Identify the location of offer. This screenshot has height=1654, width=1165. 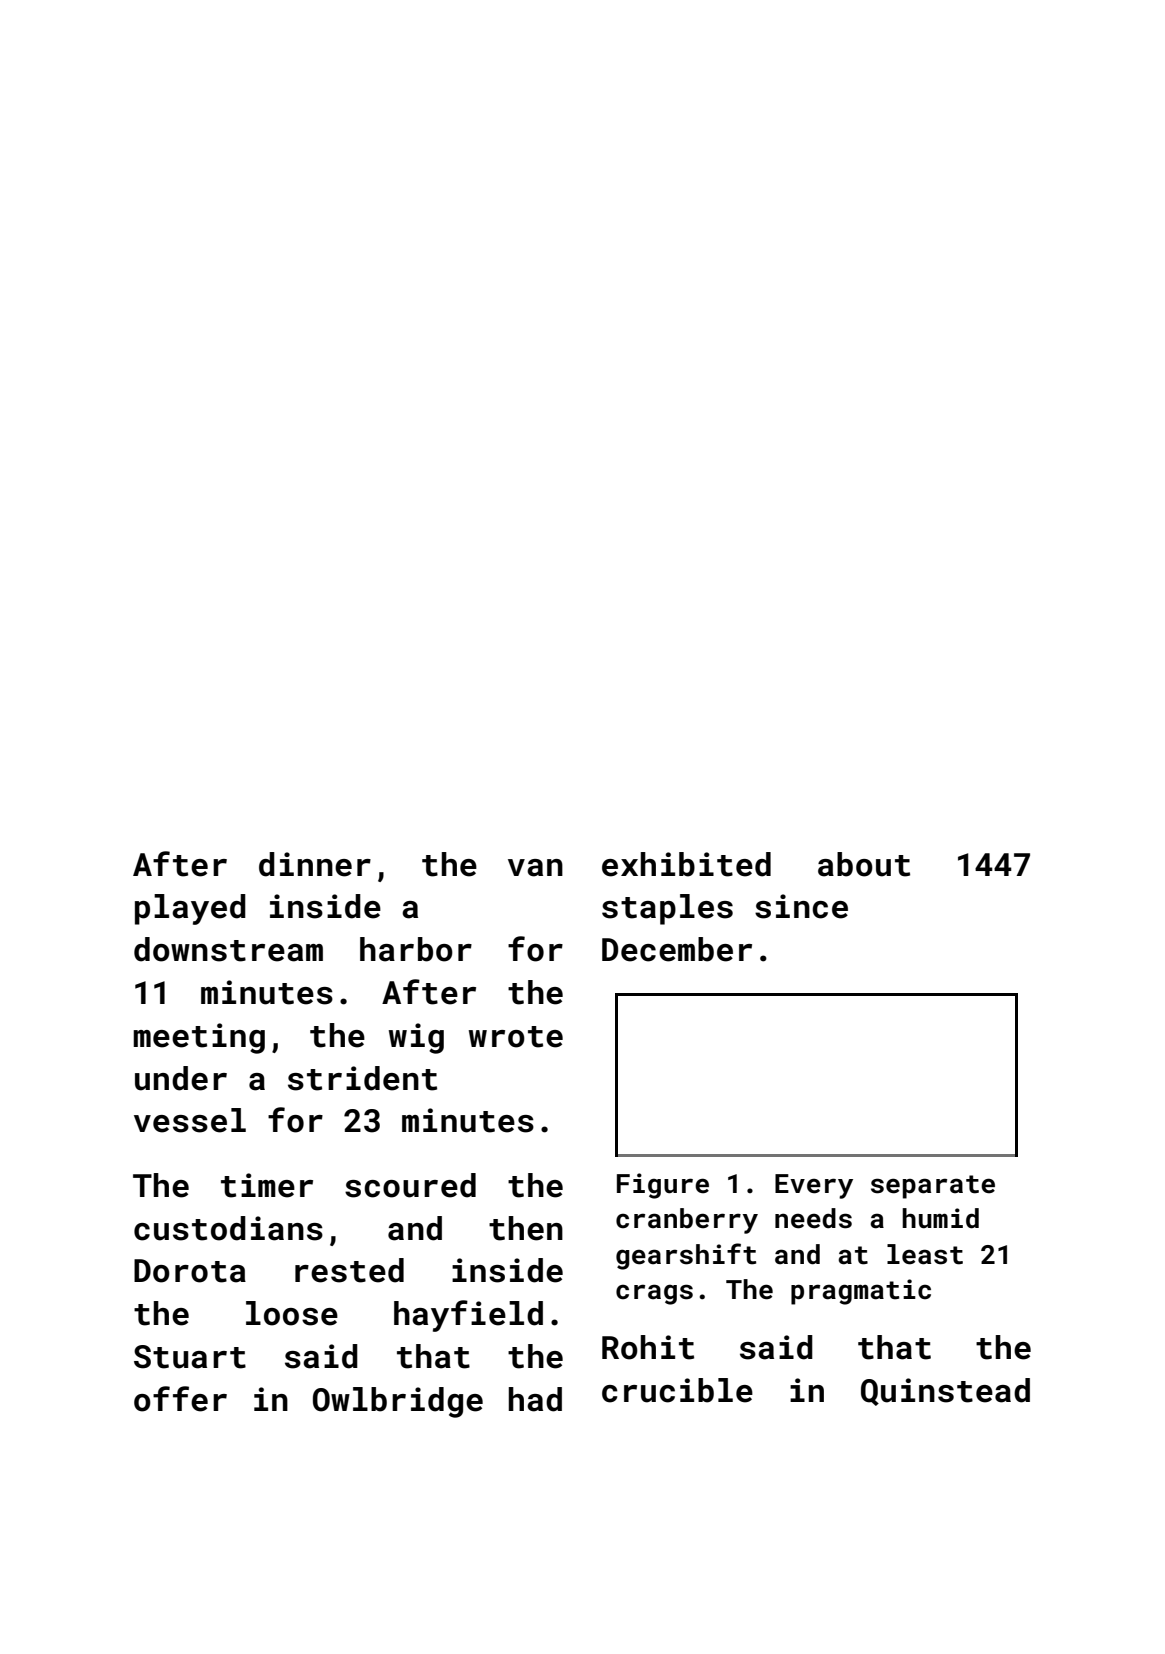
(180, 1399).
